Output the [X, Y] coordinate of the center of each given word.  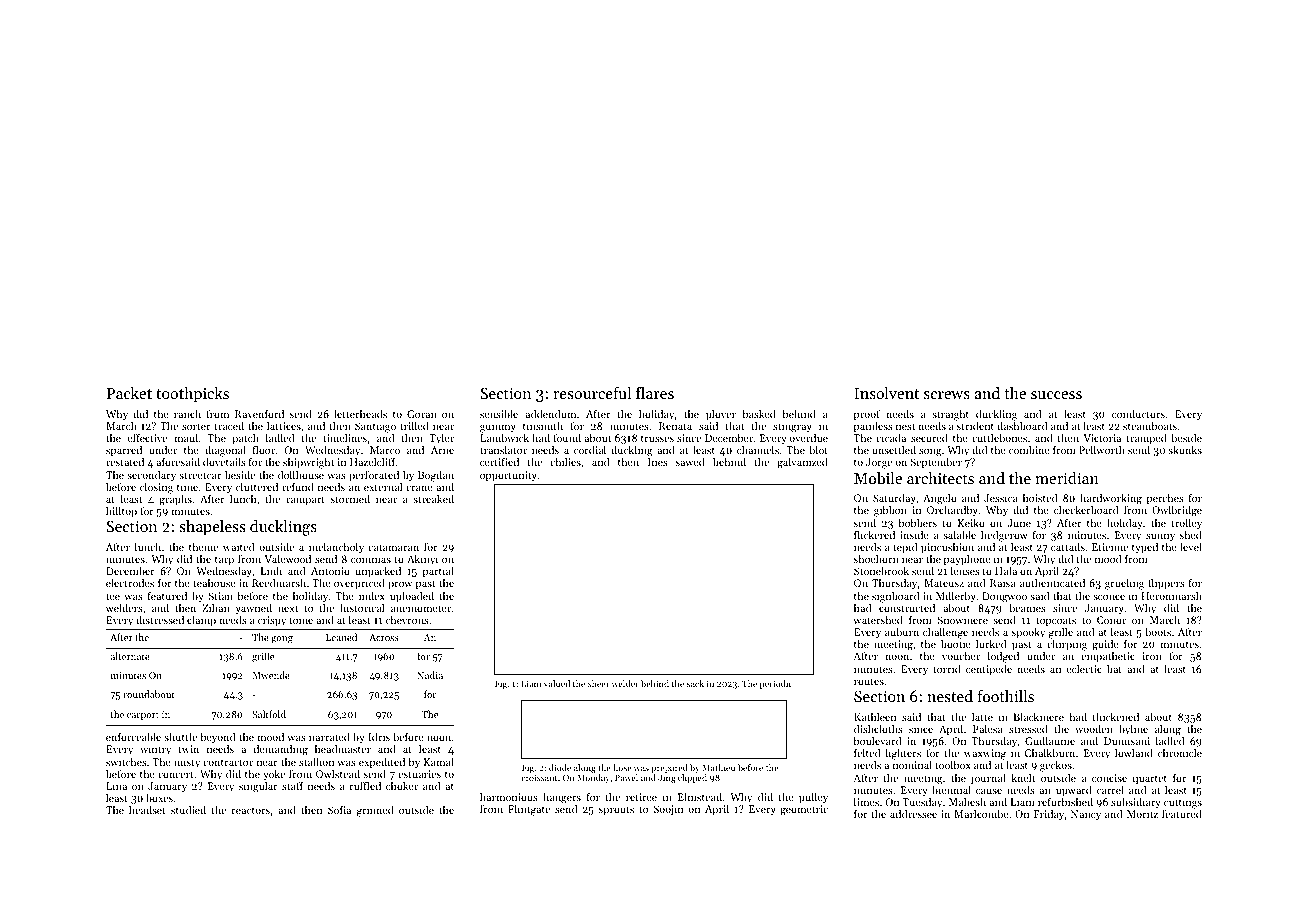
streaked [433, 499]
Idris [379, 737]
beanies [1027, 608]
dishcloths [878, 729]
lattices [284, 426]
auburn [902, 632]
